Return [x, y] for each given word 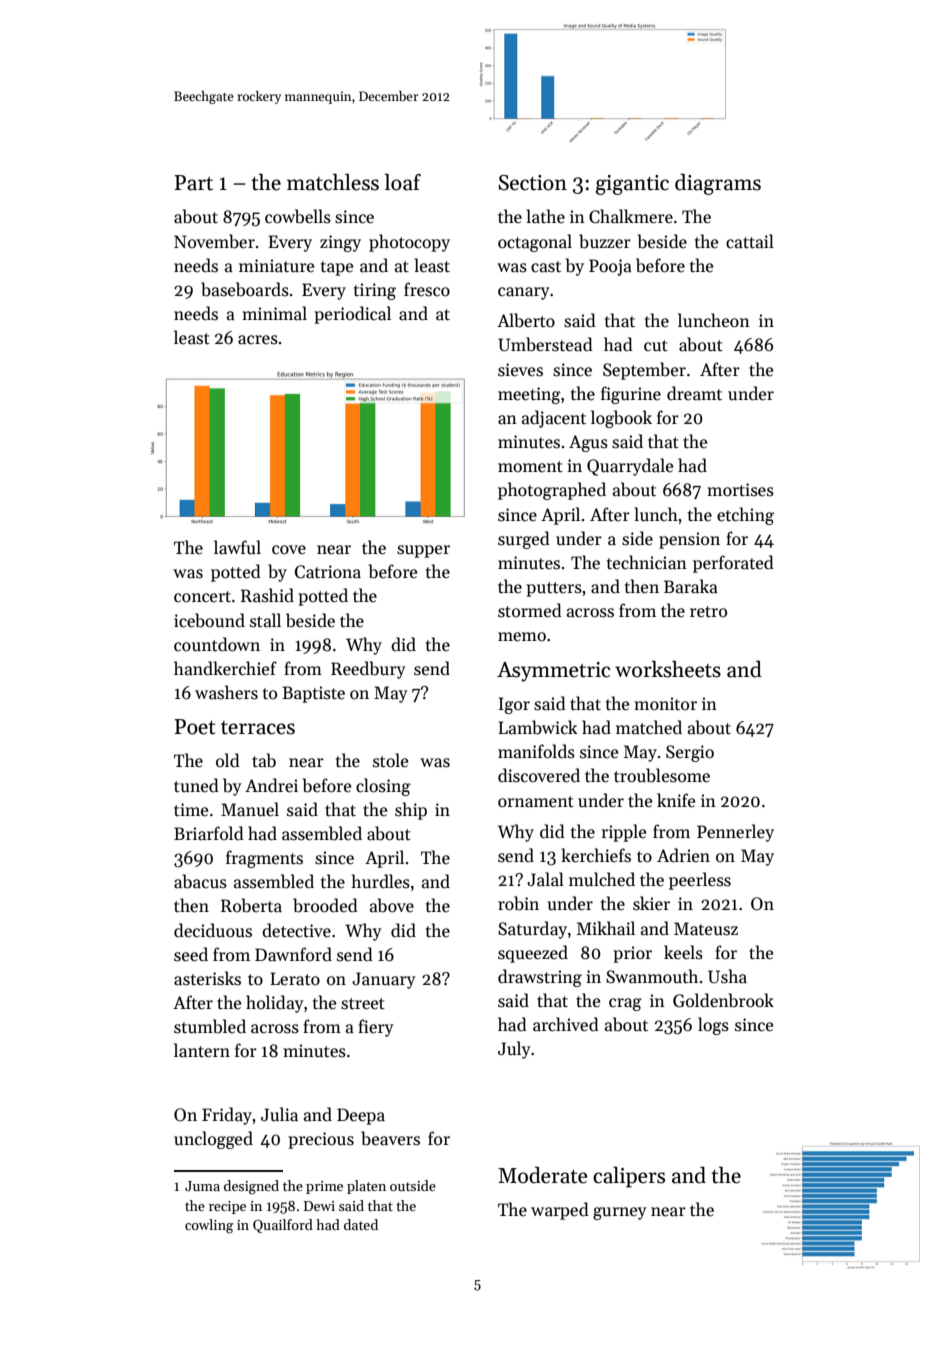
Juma [202, 1186]
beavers [390, 1138]
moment [530, 467]
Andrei [271, 785]
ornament [536, 802]
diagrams [718, 184]
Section [532, 183]
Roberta [251, 905]
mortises [740, 490]
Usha [727, 976]
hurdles [381, 881]
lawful [237, 547]
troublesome [662, 775]
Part [193, 183]
